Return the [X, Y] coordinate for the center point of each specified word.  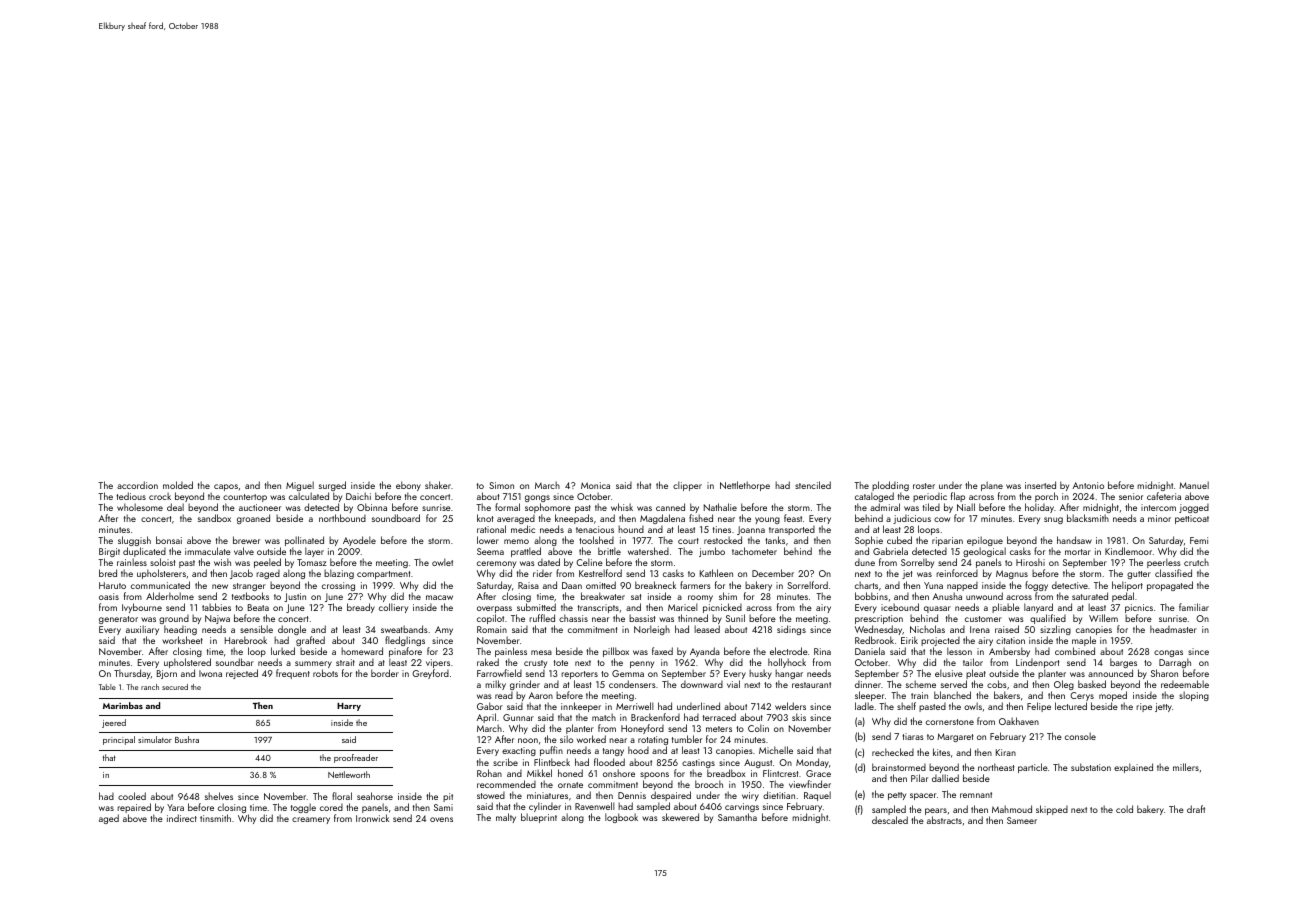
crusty [535, 664]
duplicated [144, 553]
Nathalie [720, 507]
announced [1110, 673]
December [773, 573]
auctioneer [260, 507]
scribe [505, 762]
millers [1186, 767]
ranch [150, 687]
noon [528, 740]
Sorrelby [917, 563]
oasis [109, 596]
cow [942, 519]
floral [342, 796]
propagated [1170, 586]
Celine [589, 562]
